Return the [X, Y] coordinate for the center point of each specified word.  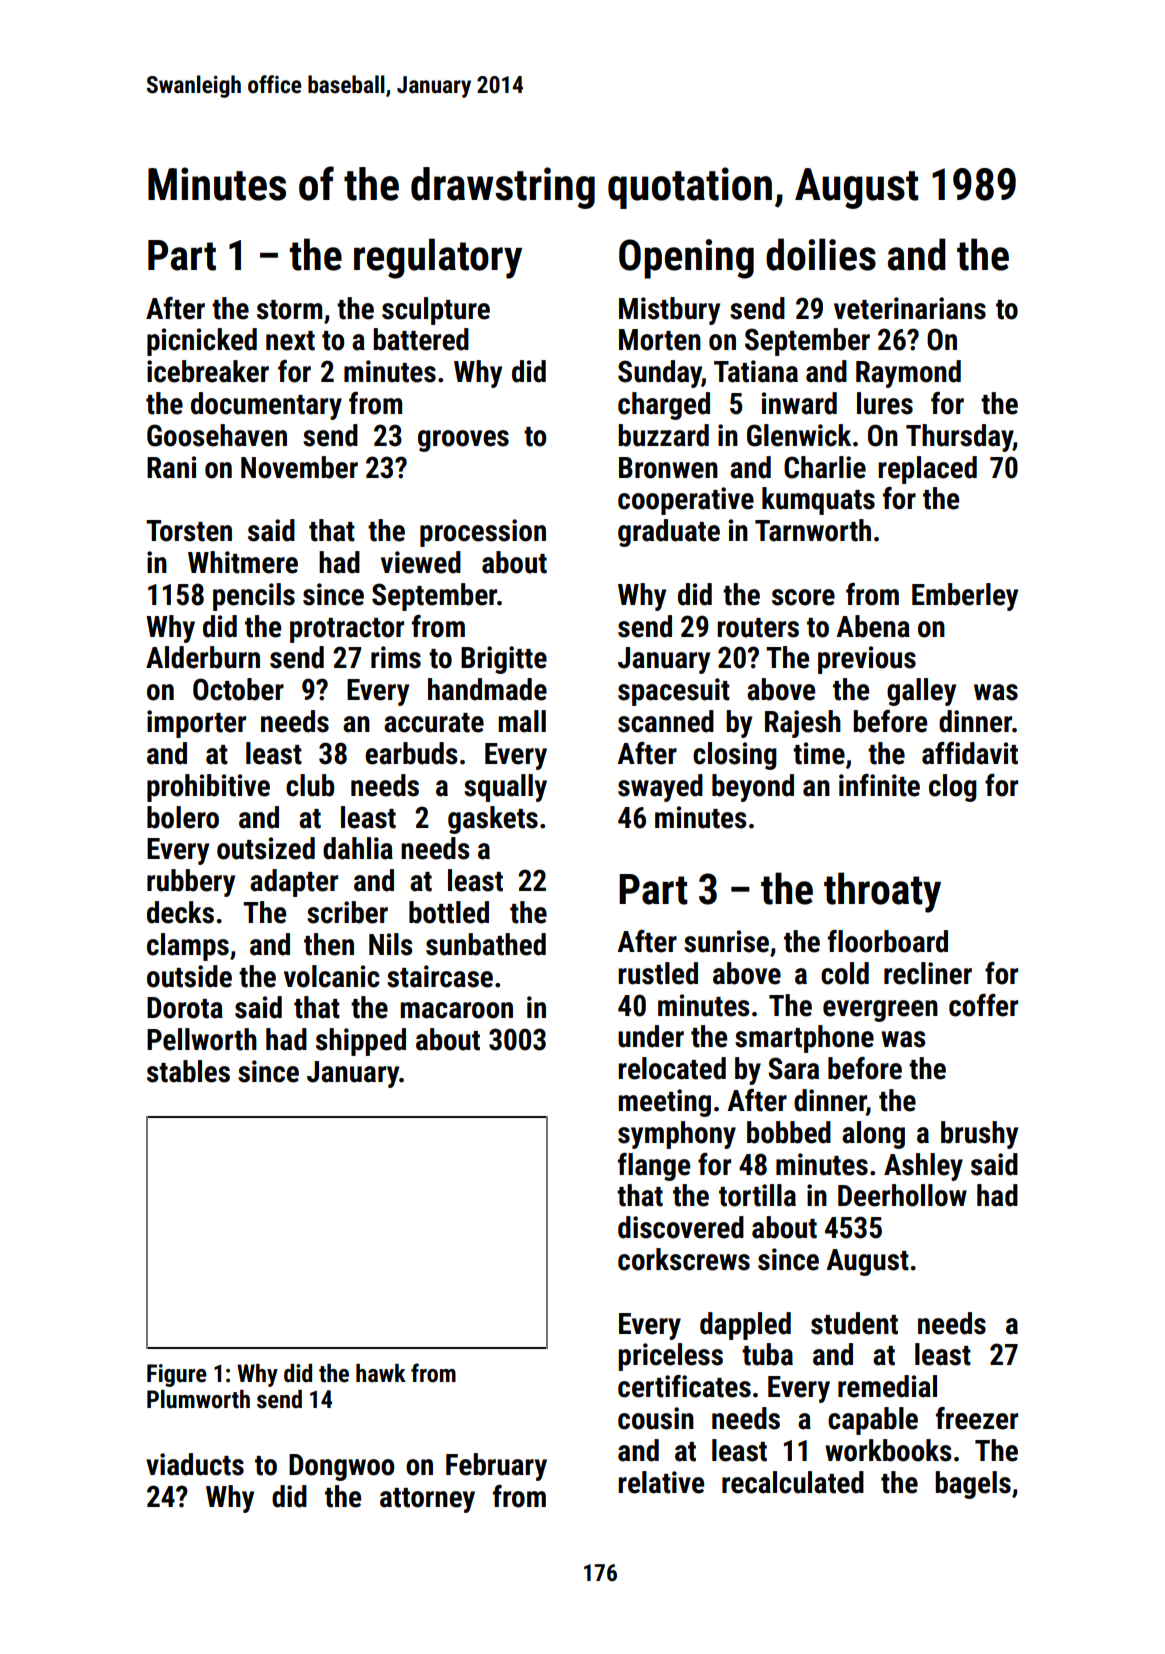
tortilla [757, 1195]
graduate [669, 533]
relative [661, 1482]
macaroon [456, 1010]
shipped [361, 1042]
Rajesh [803, 724]
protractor [347, 630]
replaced [927, 470]
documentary [266, 406]
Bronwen [668, 468]
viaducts [195, 1464]
